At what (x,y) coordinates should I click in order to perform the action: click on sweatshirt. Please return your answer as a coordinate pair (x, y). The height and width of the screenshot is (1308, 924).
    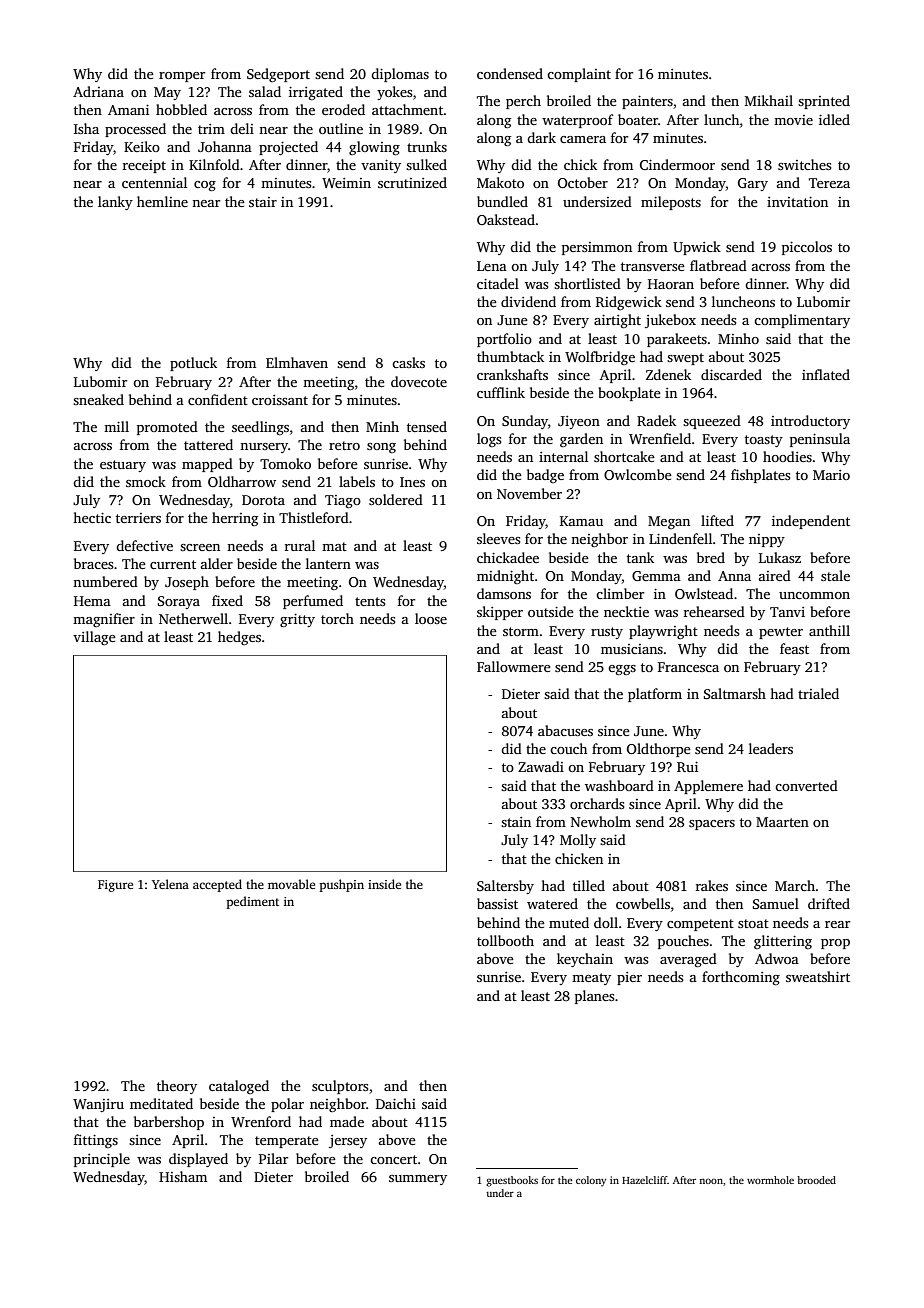
    Looking at the image, I should click on (818, 976).
